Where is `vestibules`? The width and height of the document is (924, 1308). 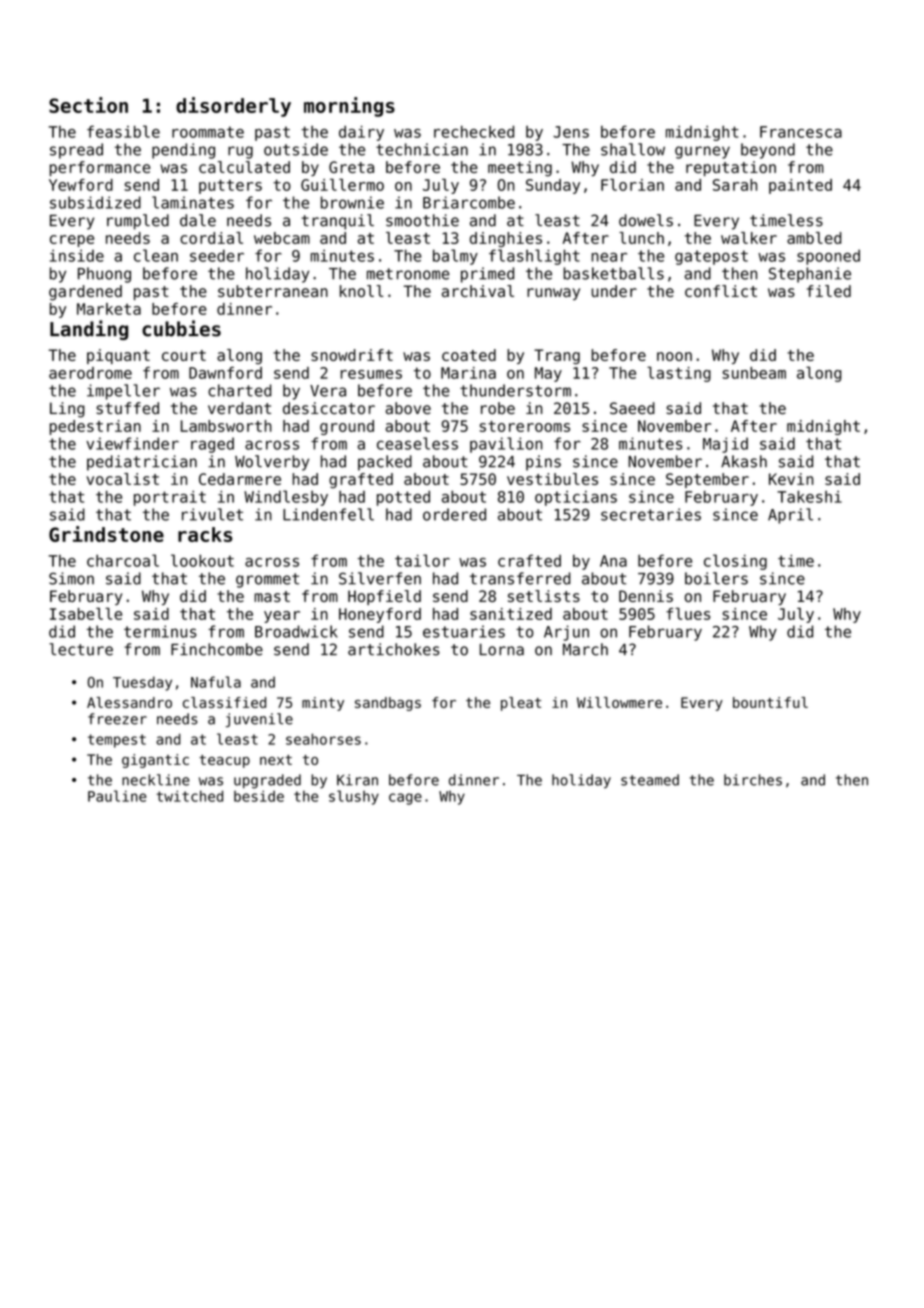
vestibules is located at coordinates (552, 479).
